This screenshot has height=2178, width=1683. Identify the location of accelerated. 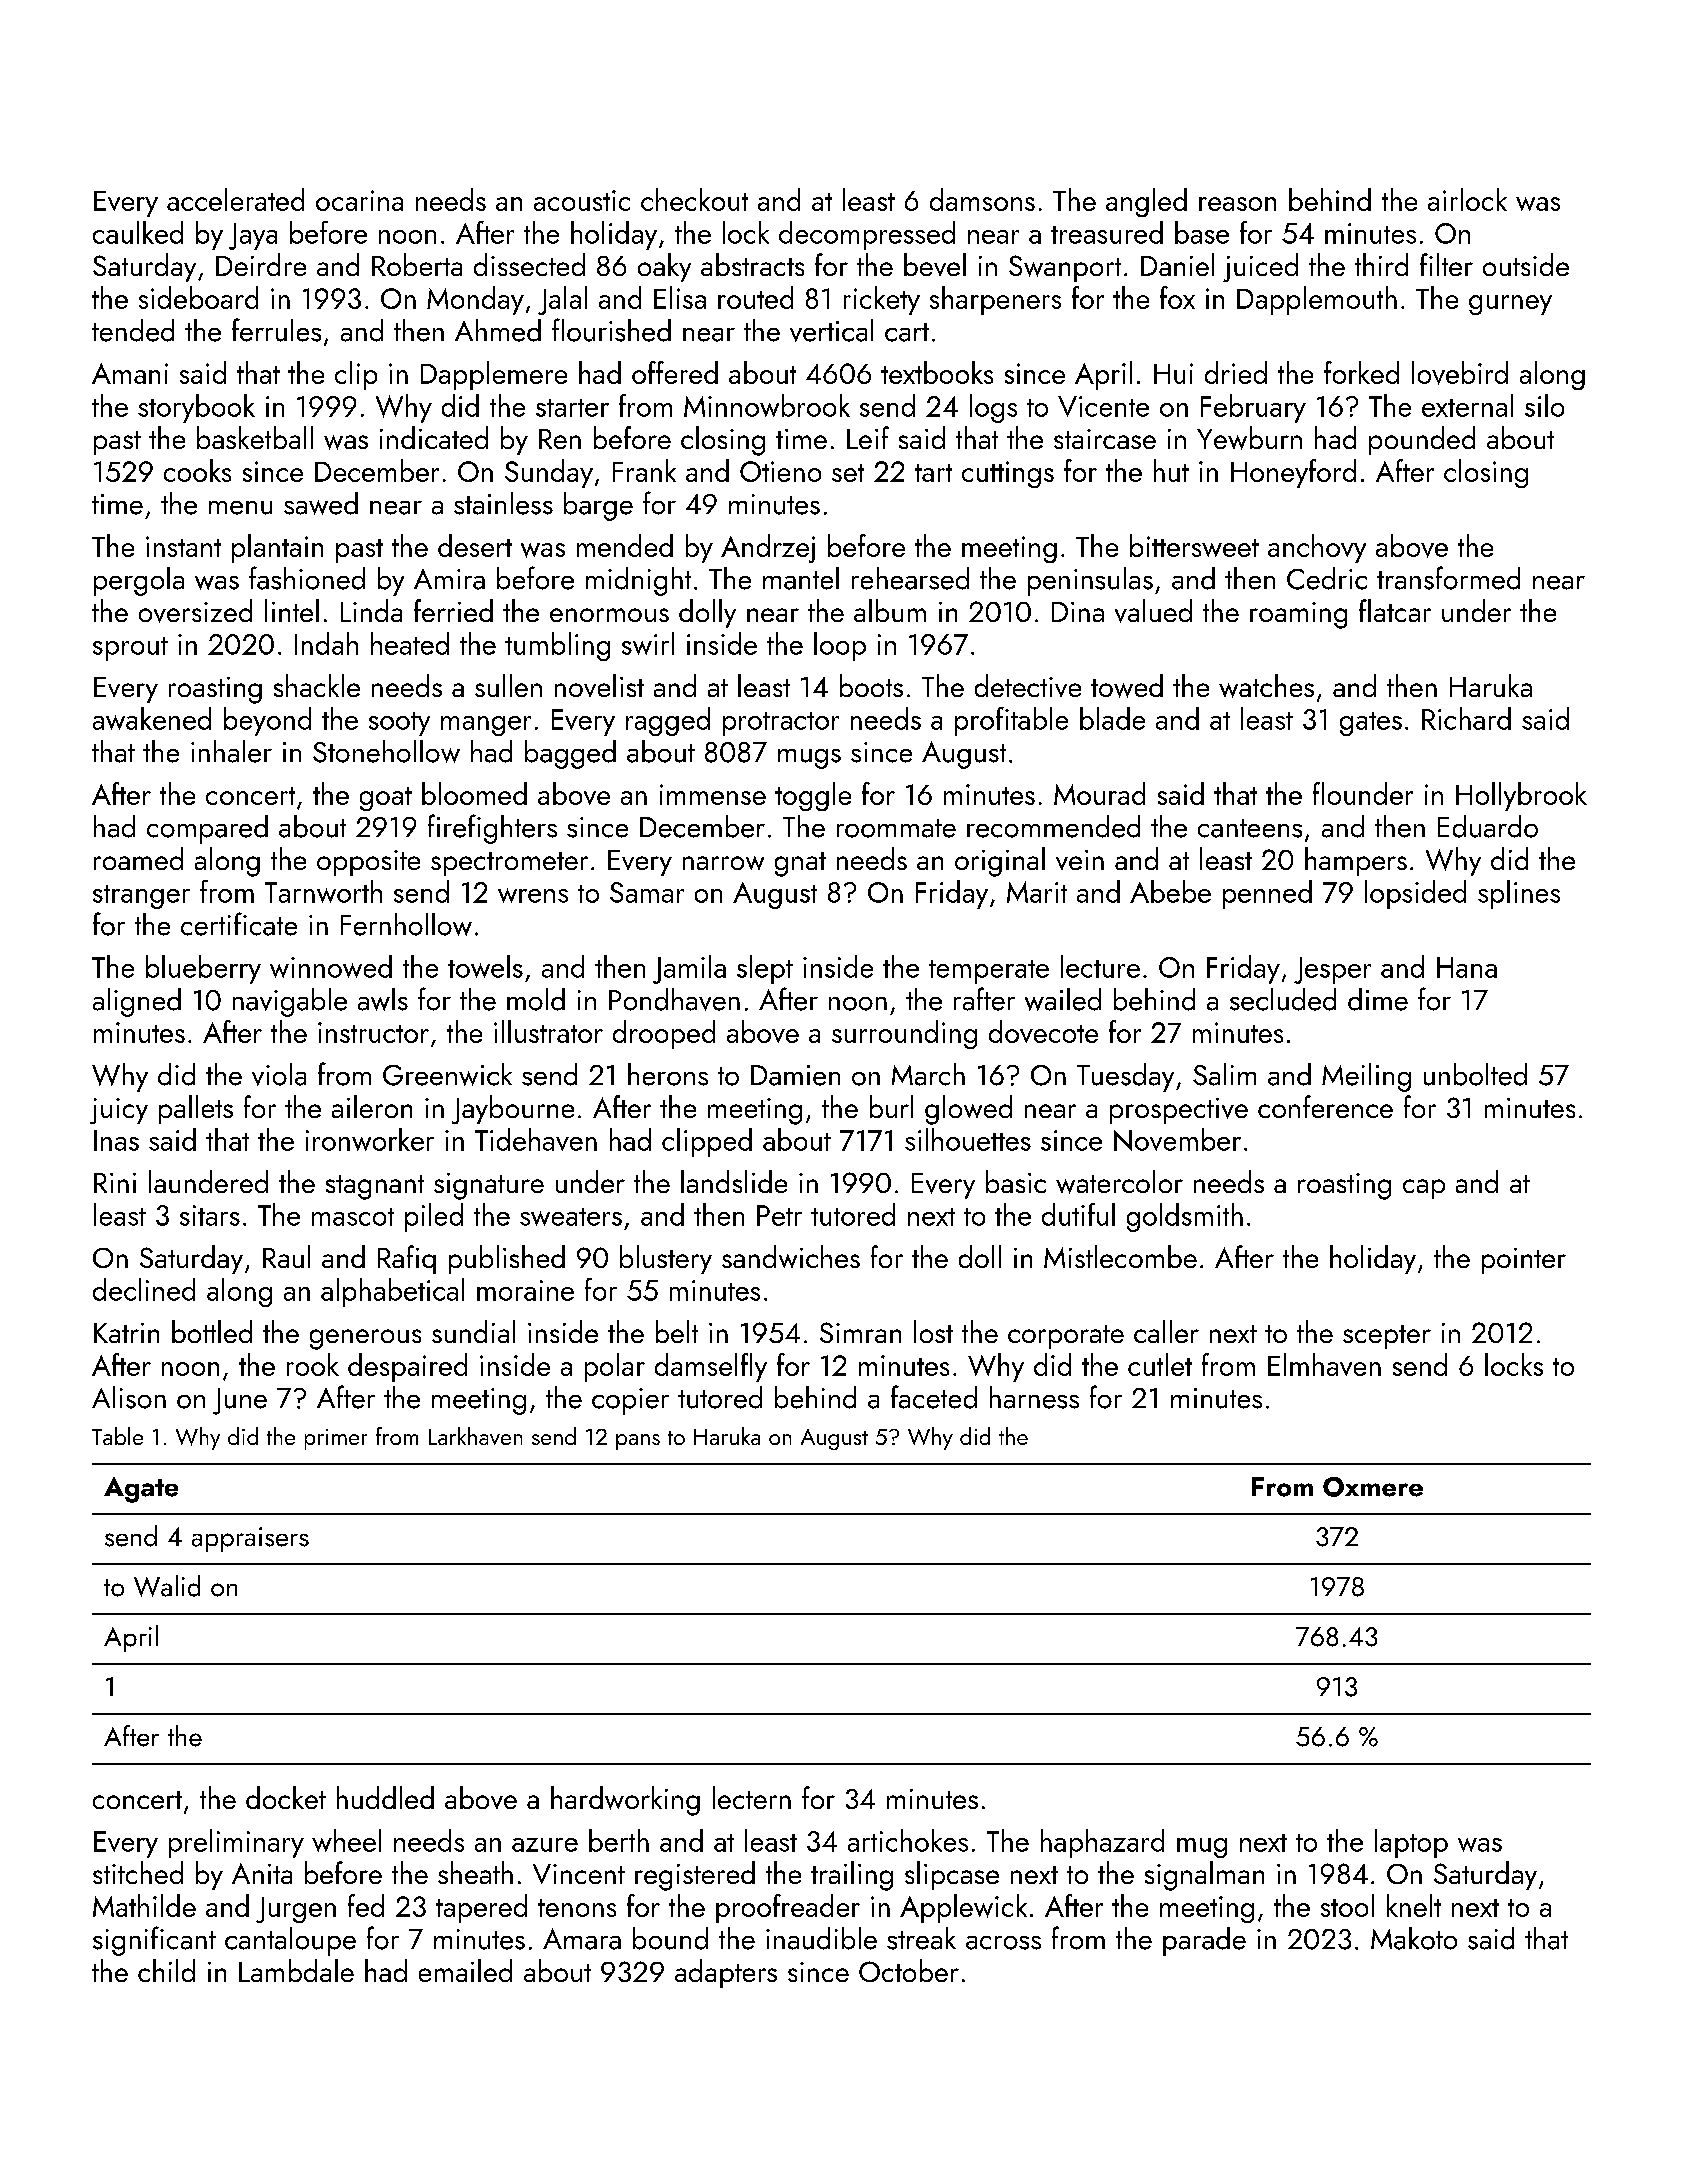
(235, 199).
